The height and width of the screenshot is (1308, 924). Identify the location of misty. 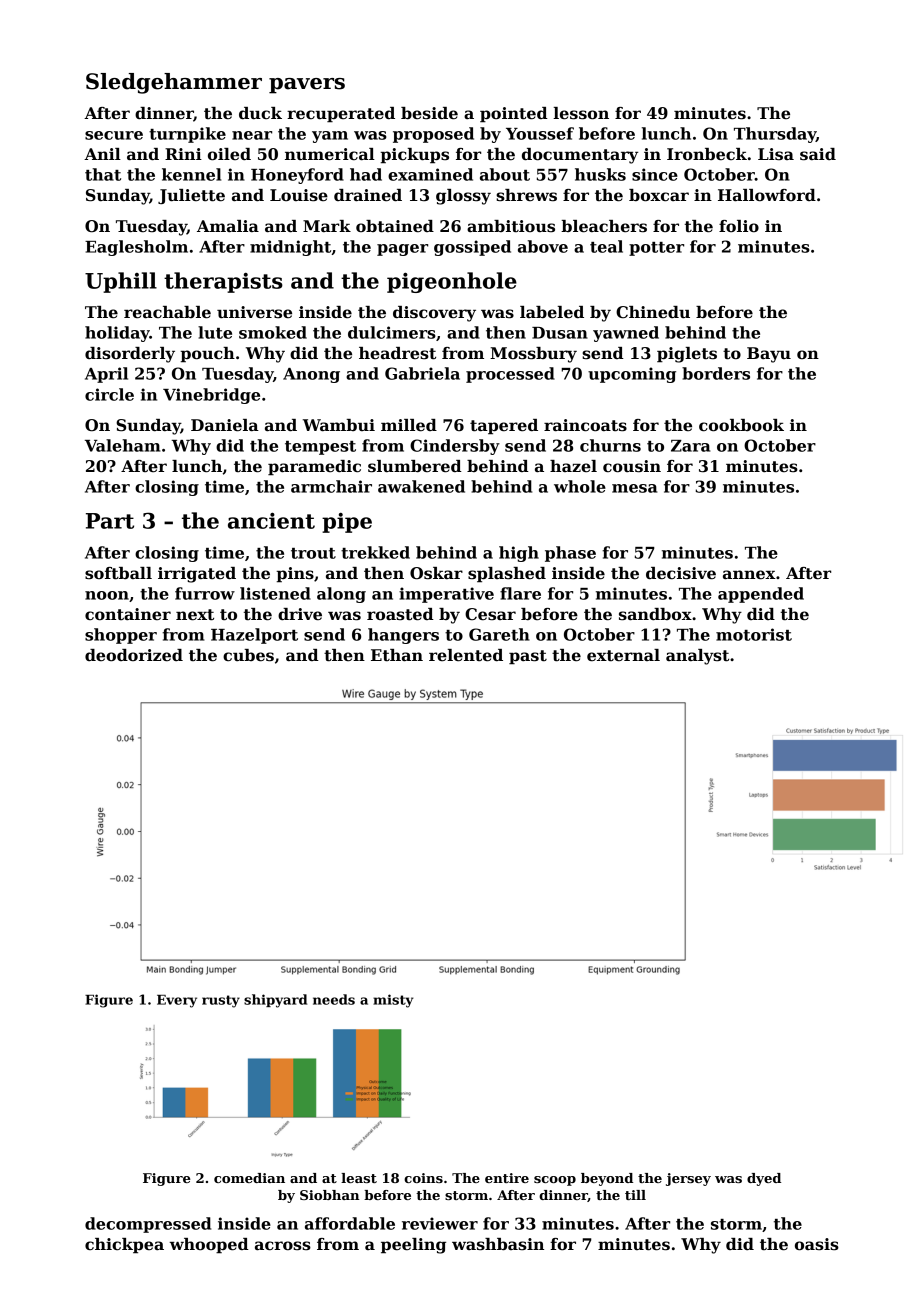
(393, 1001).
